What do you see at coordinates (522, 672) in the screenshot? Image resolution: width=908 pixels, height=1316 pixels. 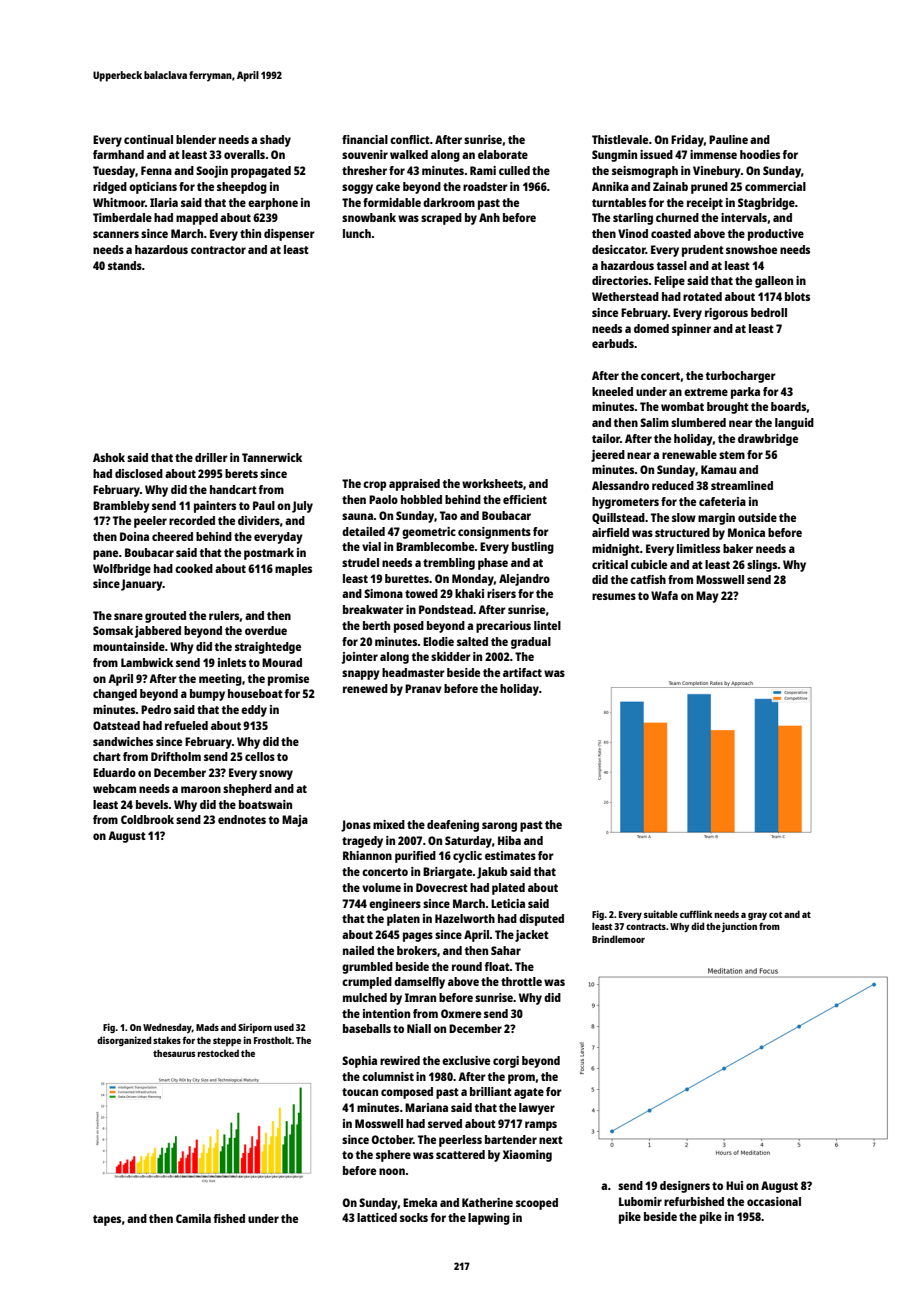 I see `artifact` at bounding box center [522, 672].
